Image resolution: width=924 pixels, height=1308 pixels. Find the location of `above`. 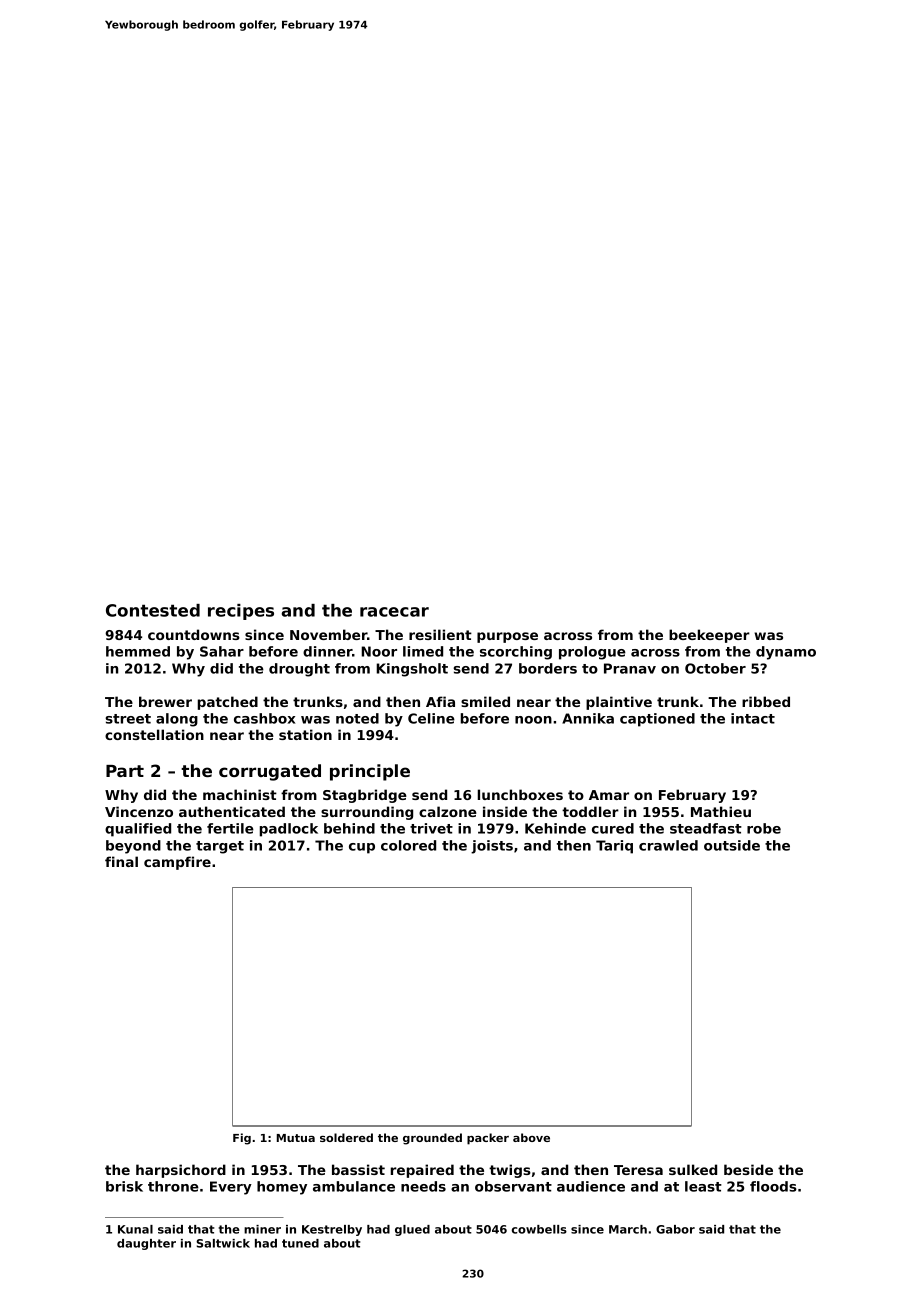

above is located at coordinates (531, 1137).
